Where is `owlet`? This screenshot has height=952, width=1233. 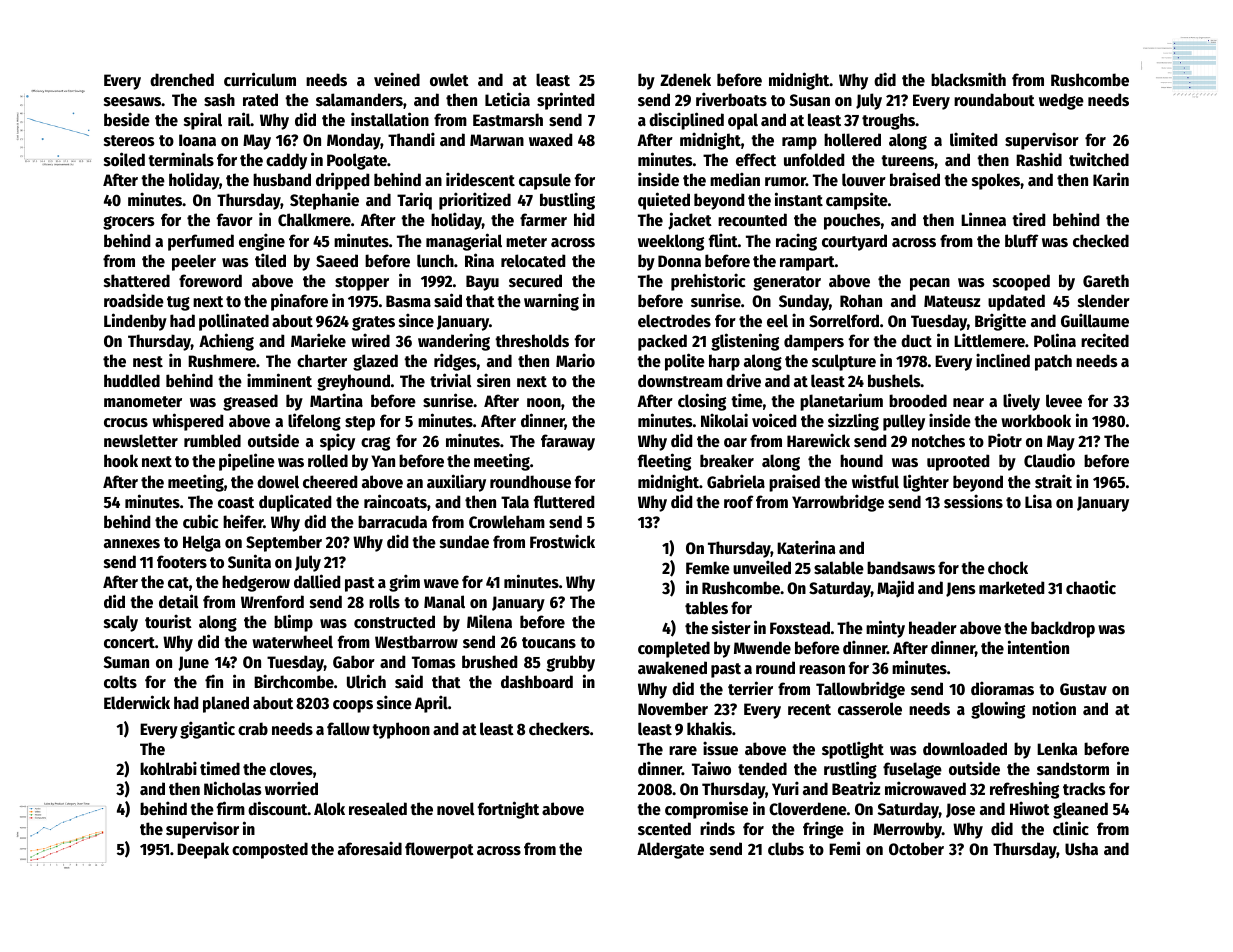
owlet is located at coordinates (449, 80).
